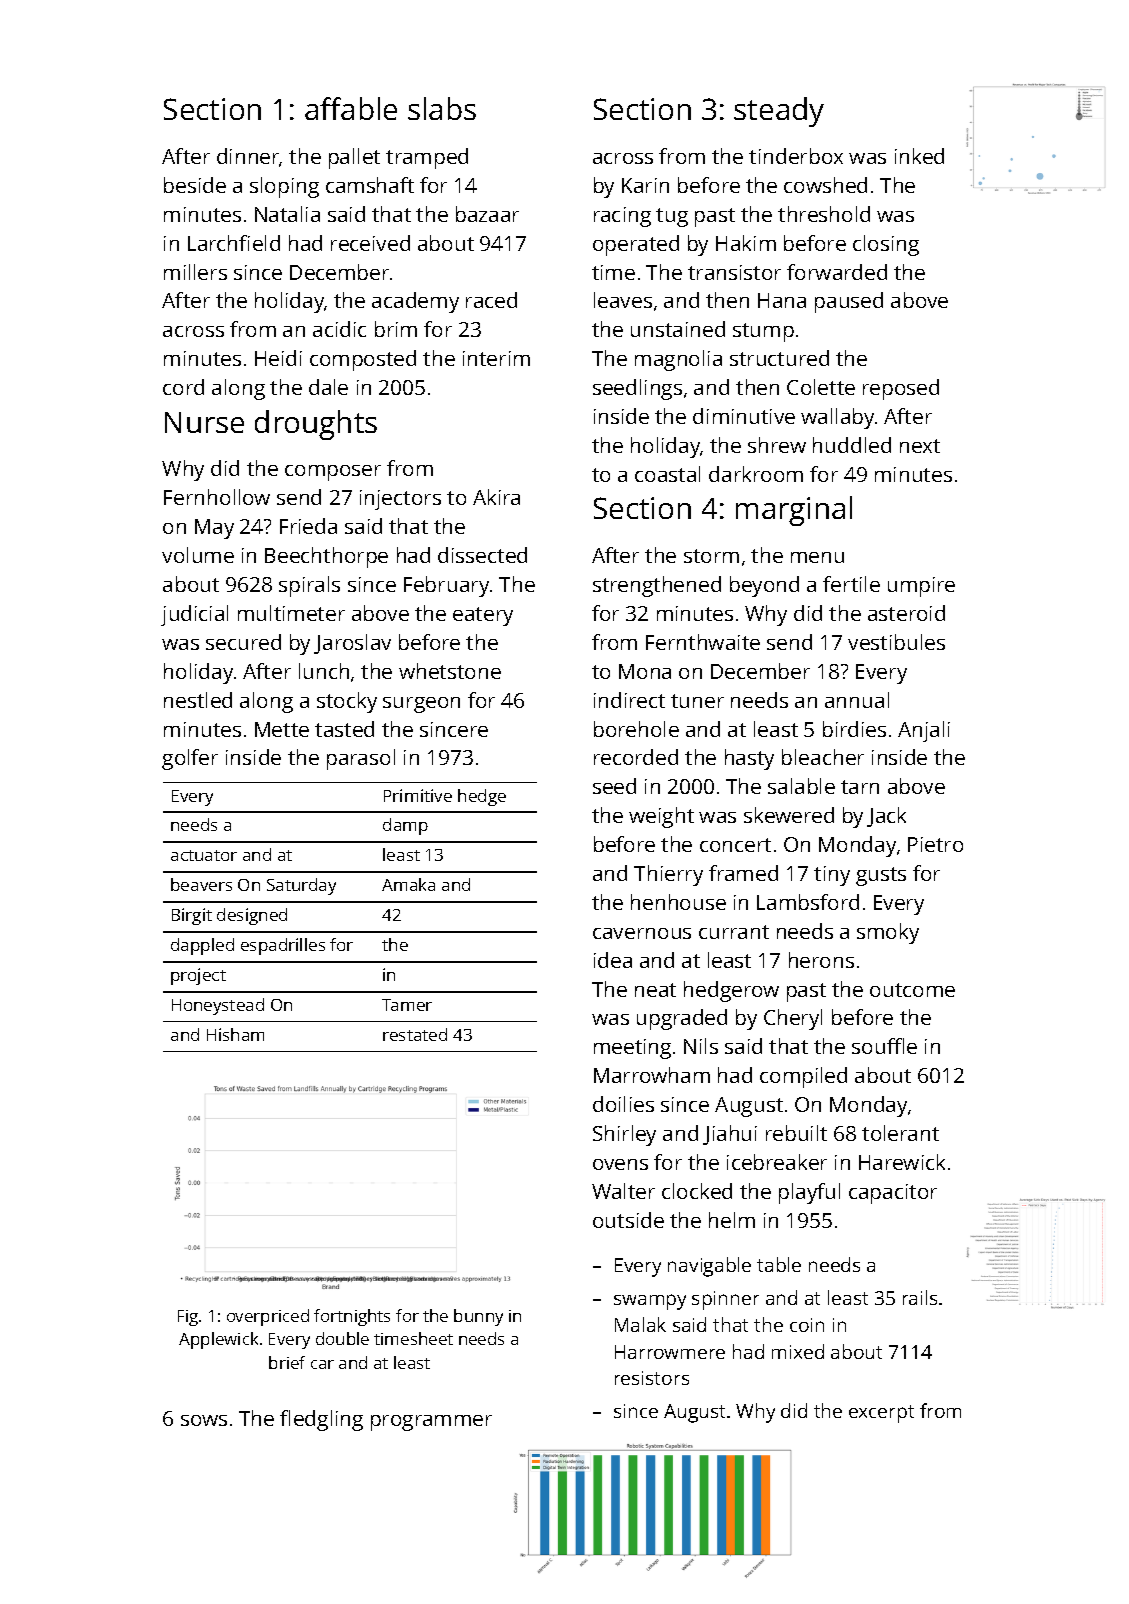 This page has height=1604, width=1129. Describe the element at coordinates (482, 555) in the page. I see `dissected` at that location.
